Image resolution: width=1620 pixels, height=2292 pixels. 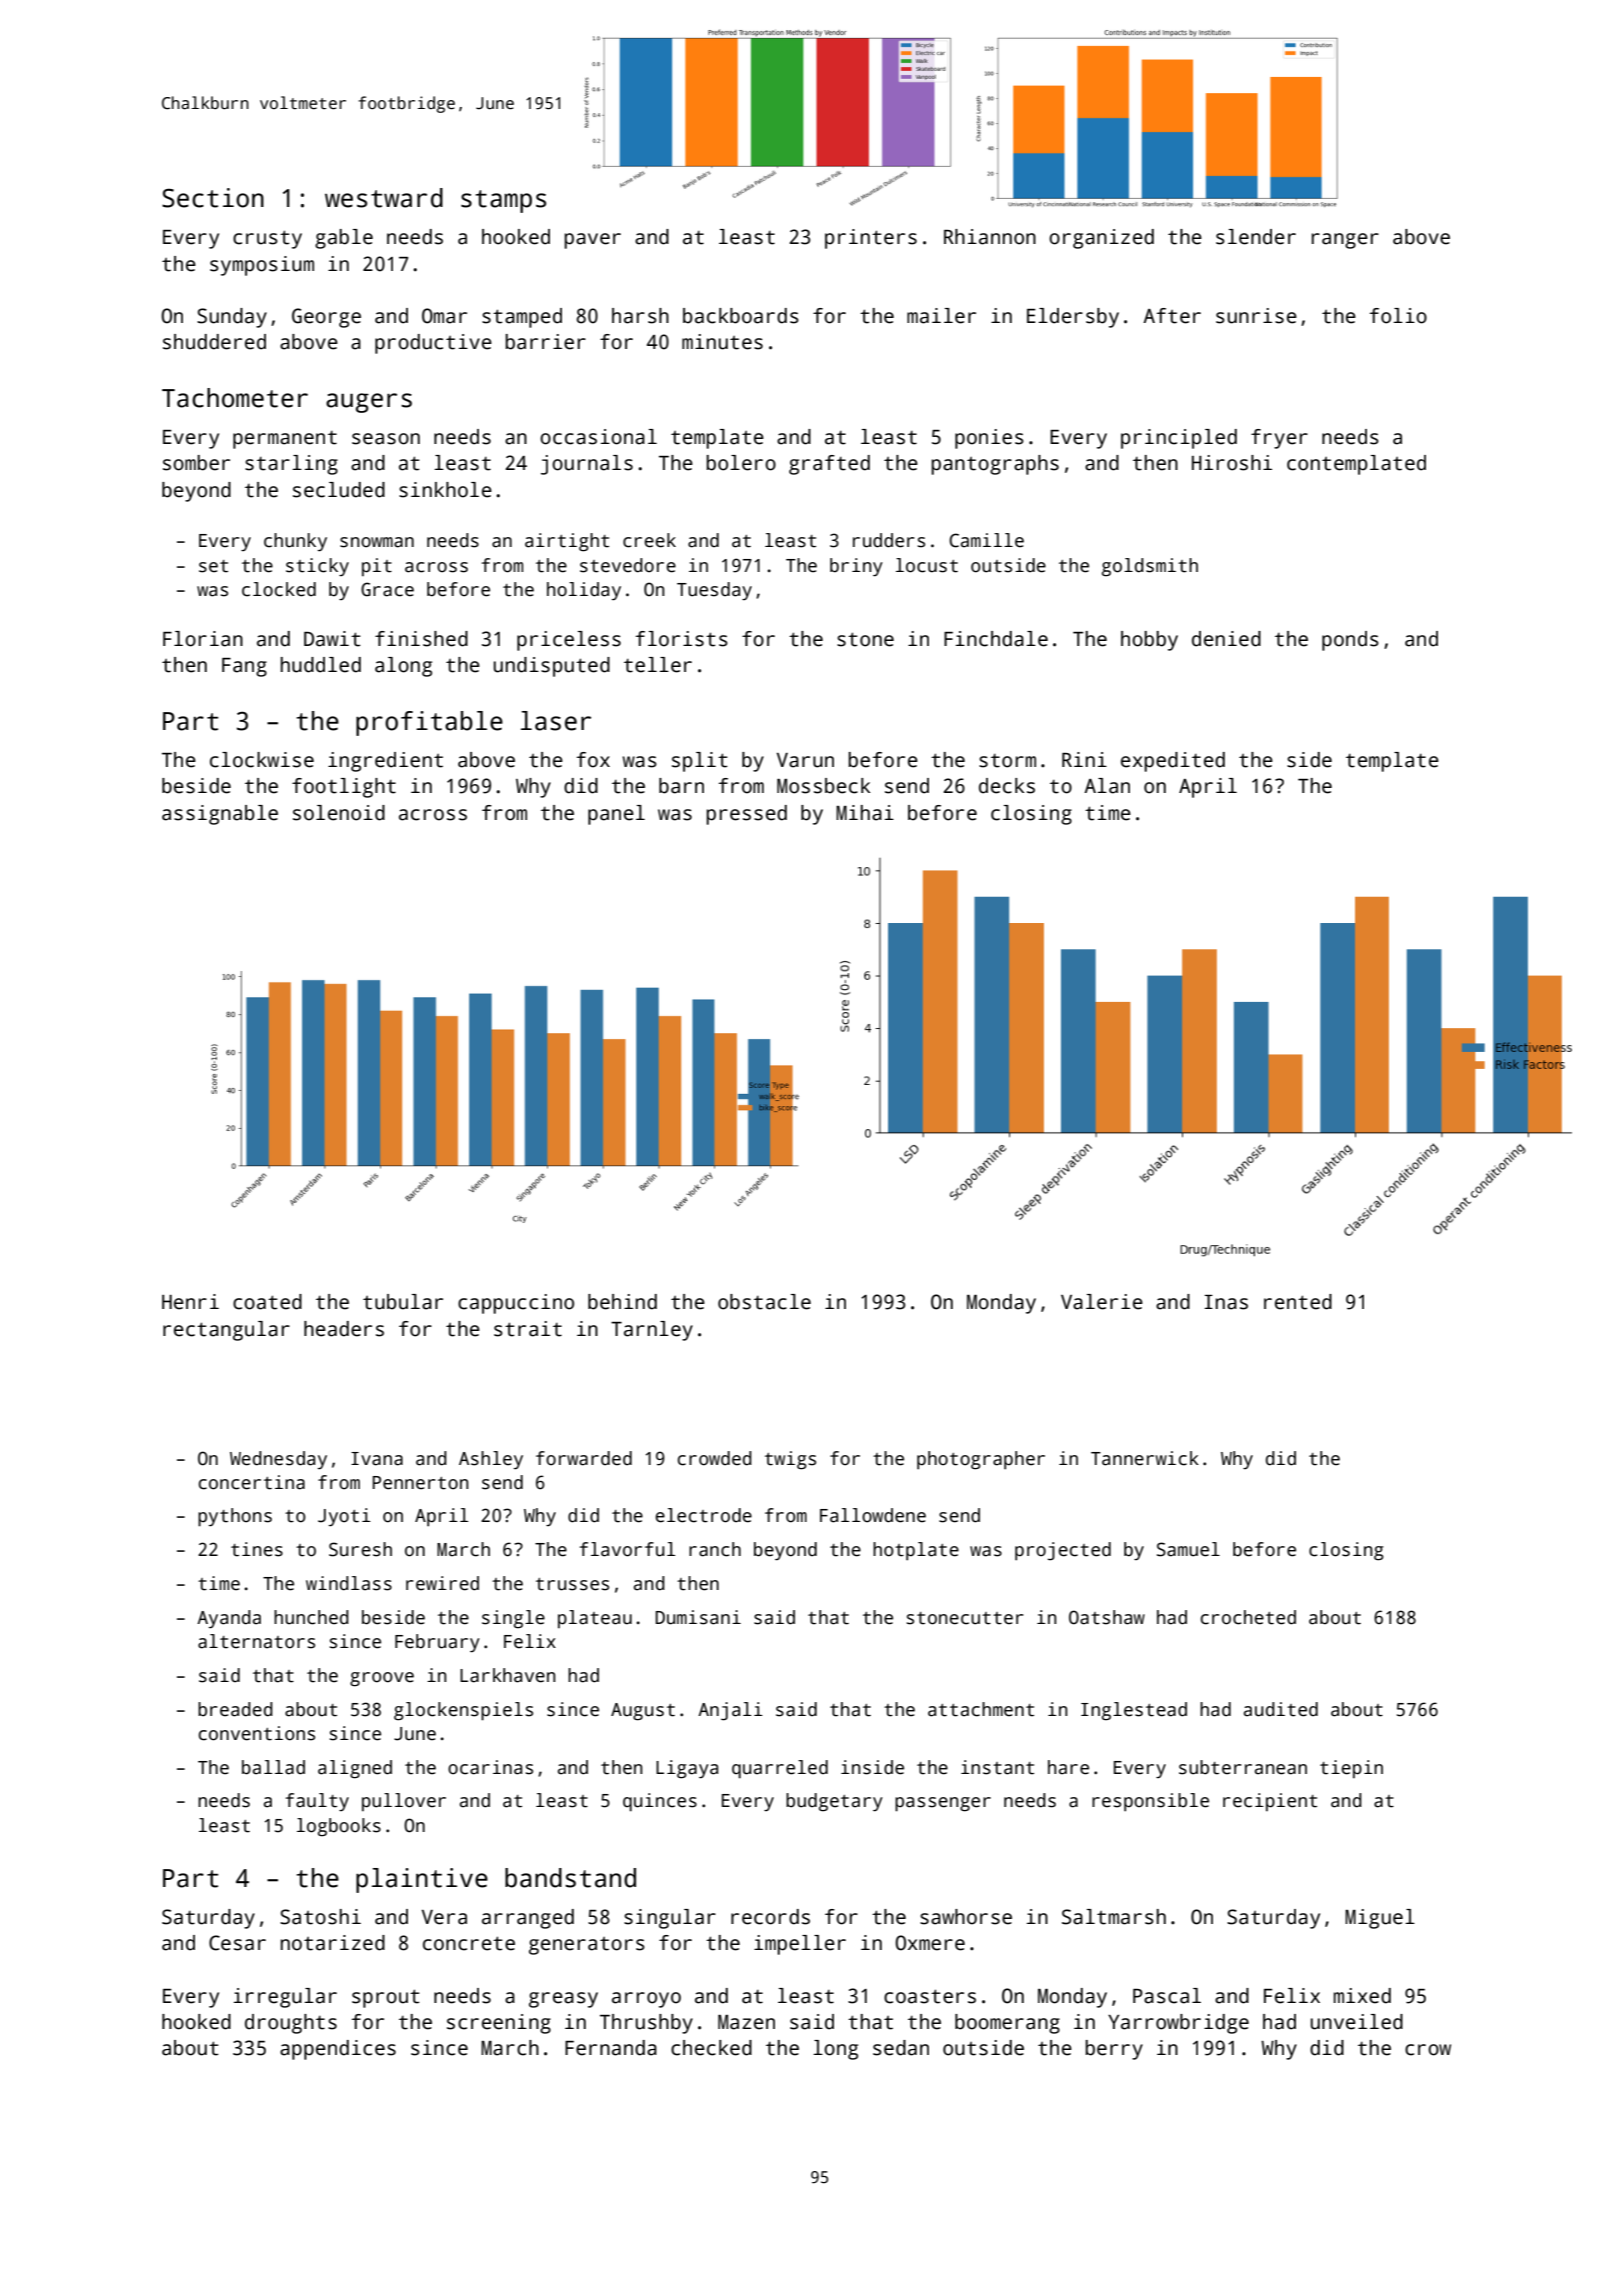 I want to click on printers, so click(x=871, y=239).
